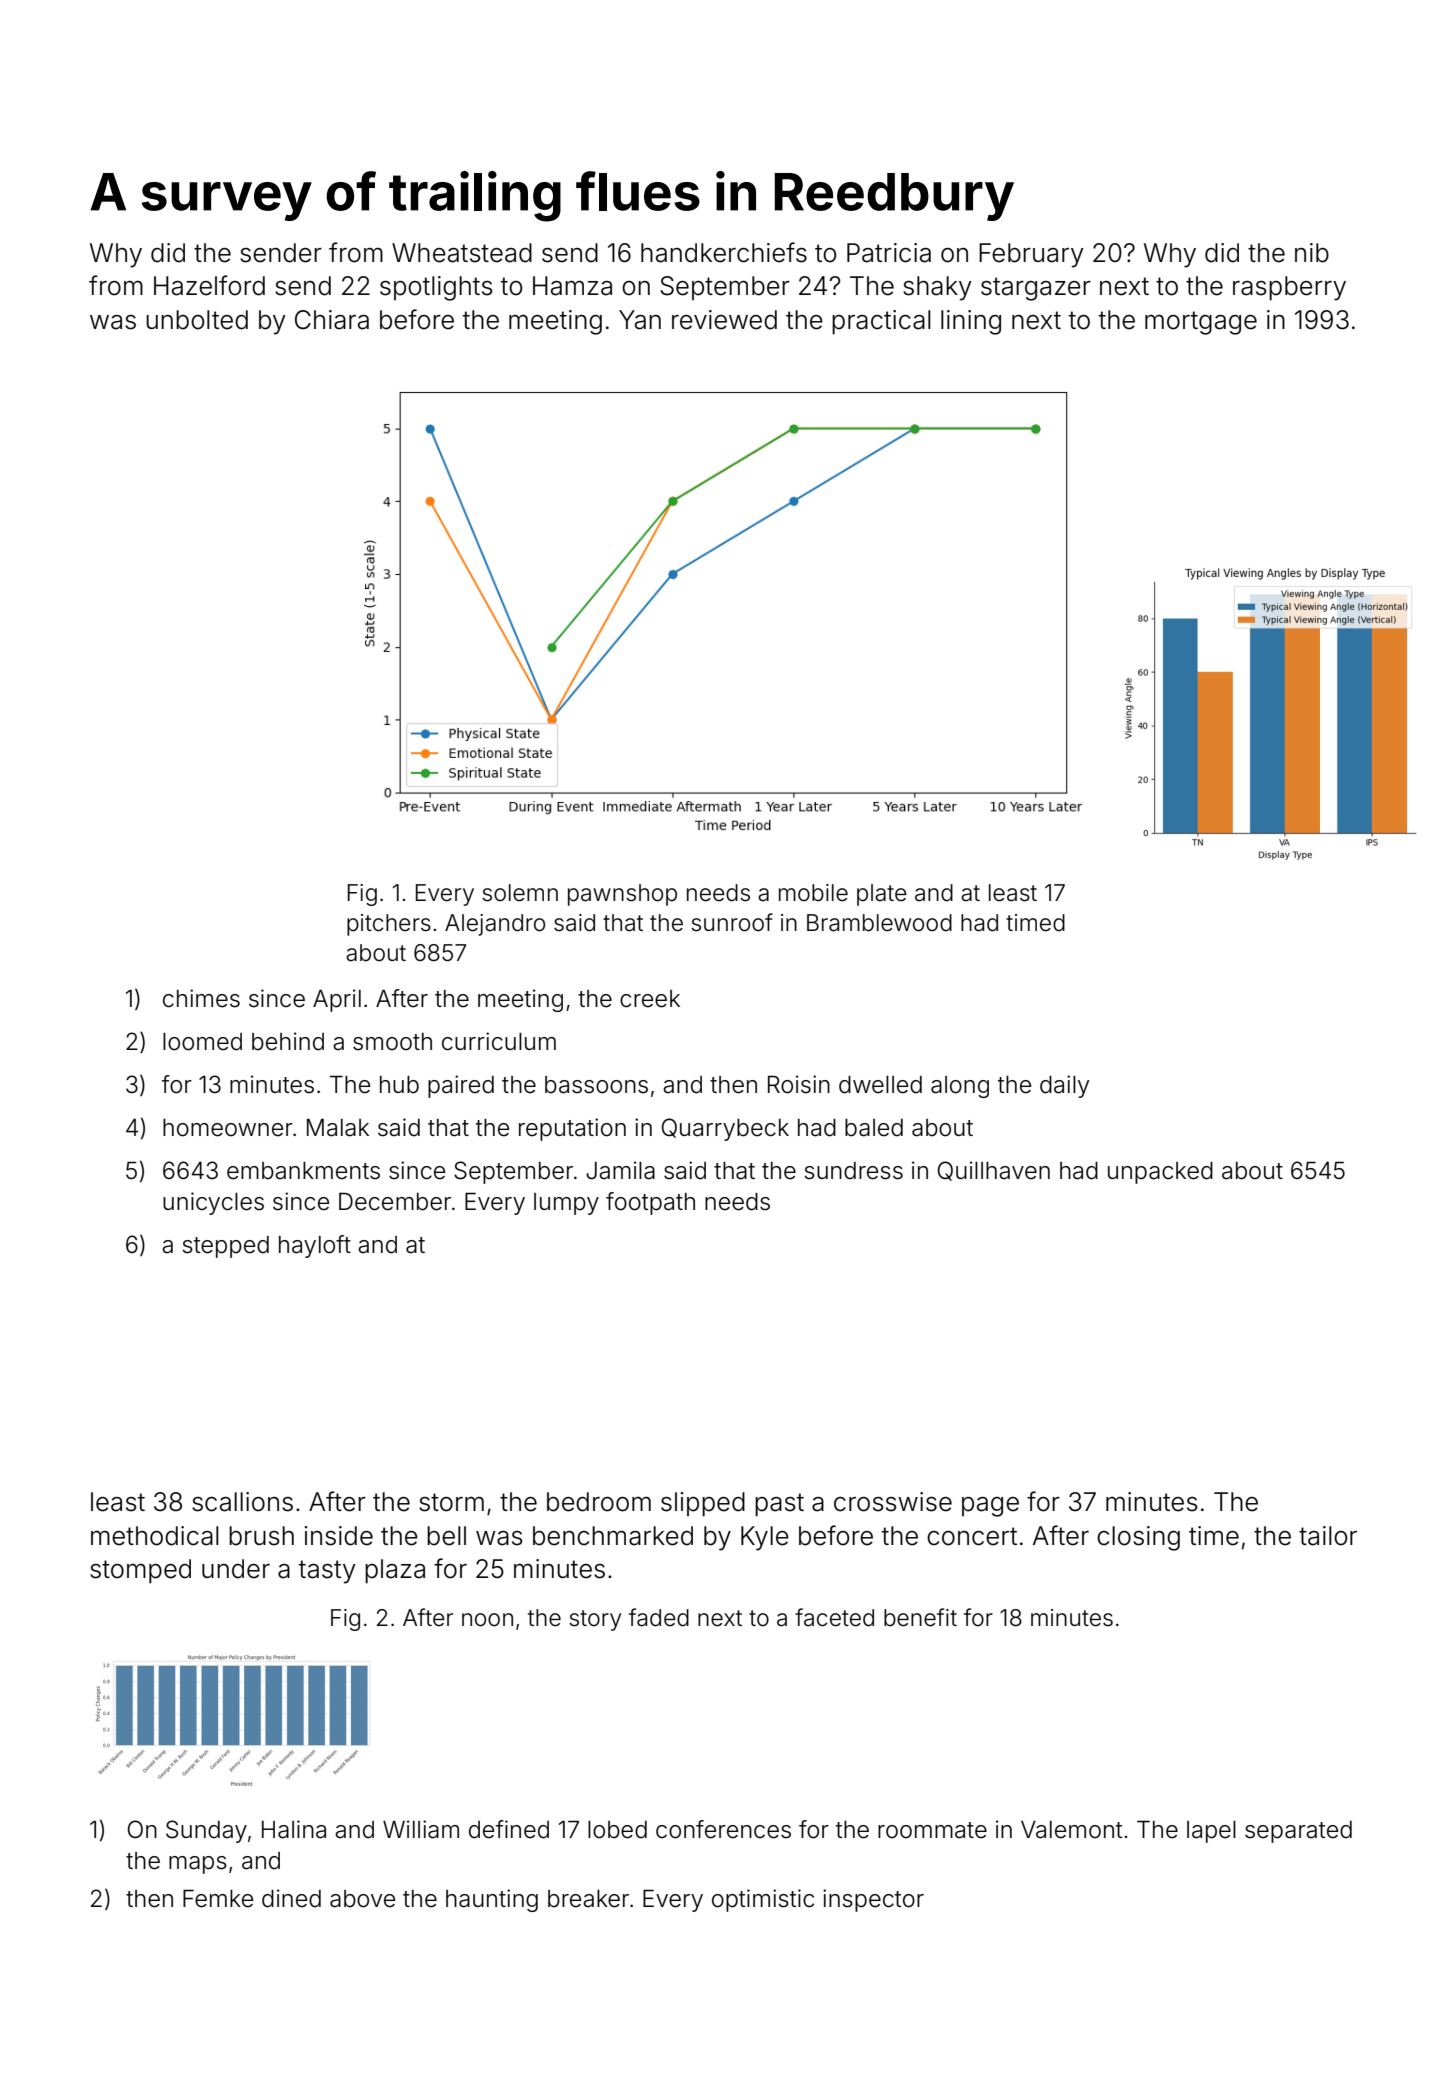  Describe the element at coordinates (291, 1898) in the screenshot. I see `dined` at that location.
